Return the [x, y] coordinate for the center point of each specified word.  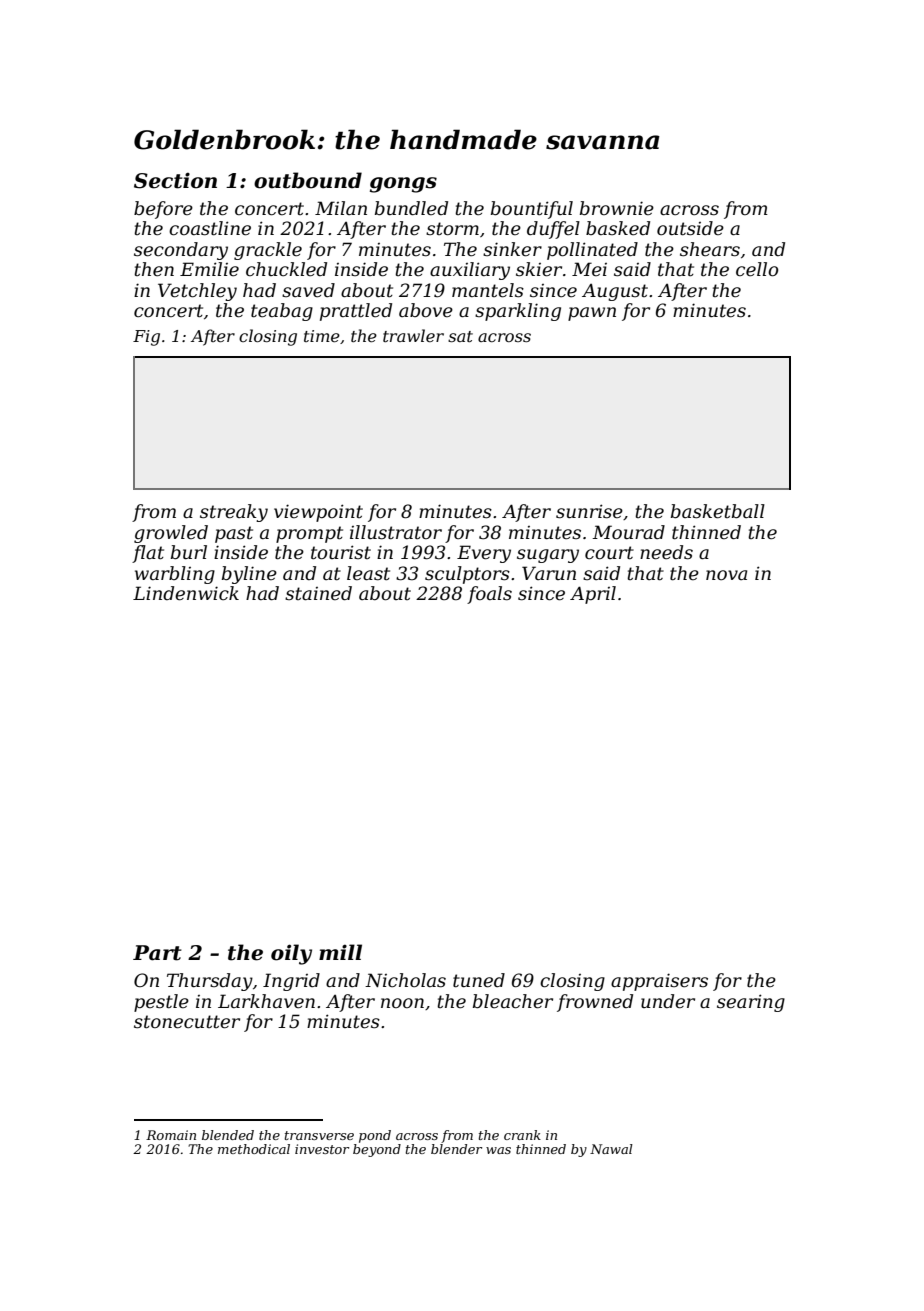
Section [175, 180]
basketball [718, 511]
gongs [403, 185]
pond [375, 1136]
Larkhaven [266, 1001]
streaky [234, 513]
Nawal [611, 1149]
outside [690, 228]
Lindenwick [186, 593]
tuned [479, 980]
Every [484, 554]
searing [751, 1003]
